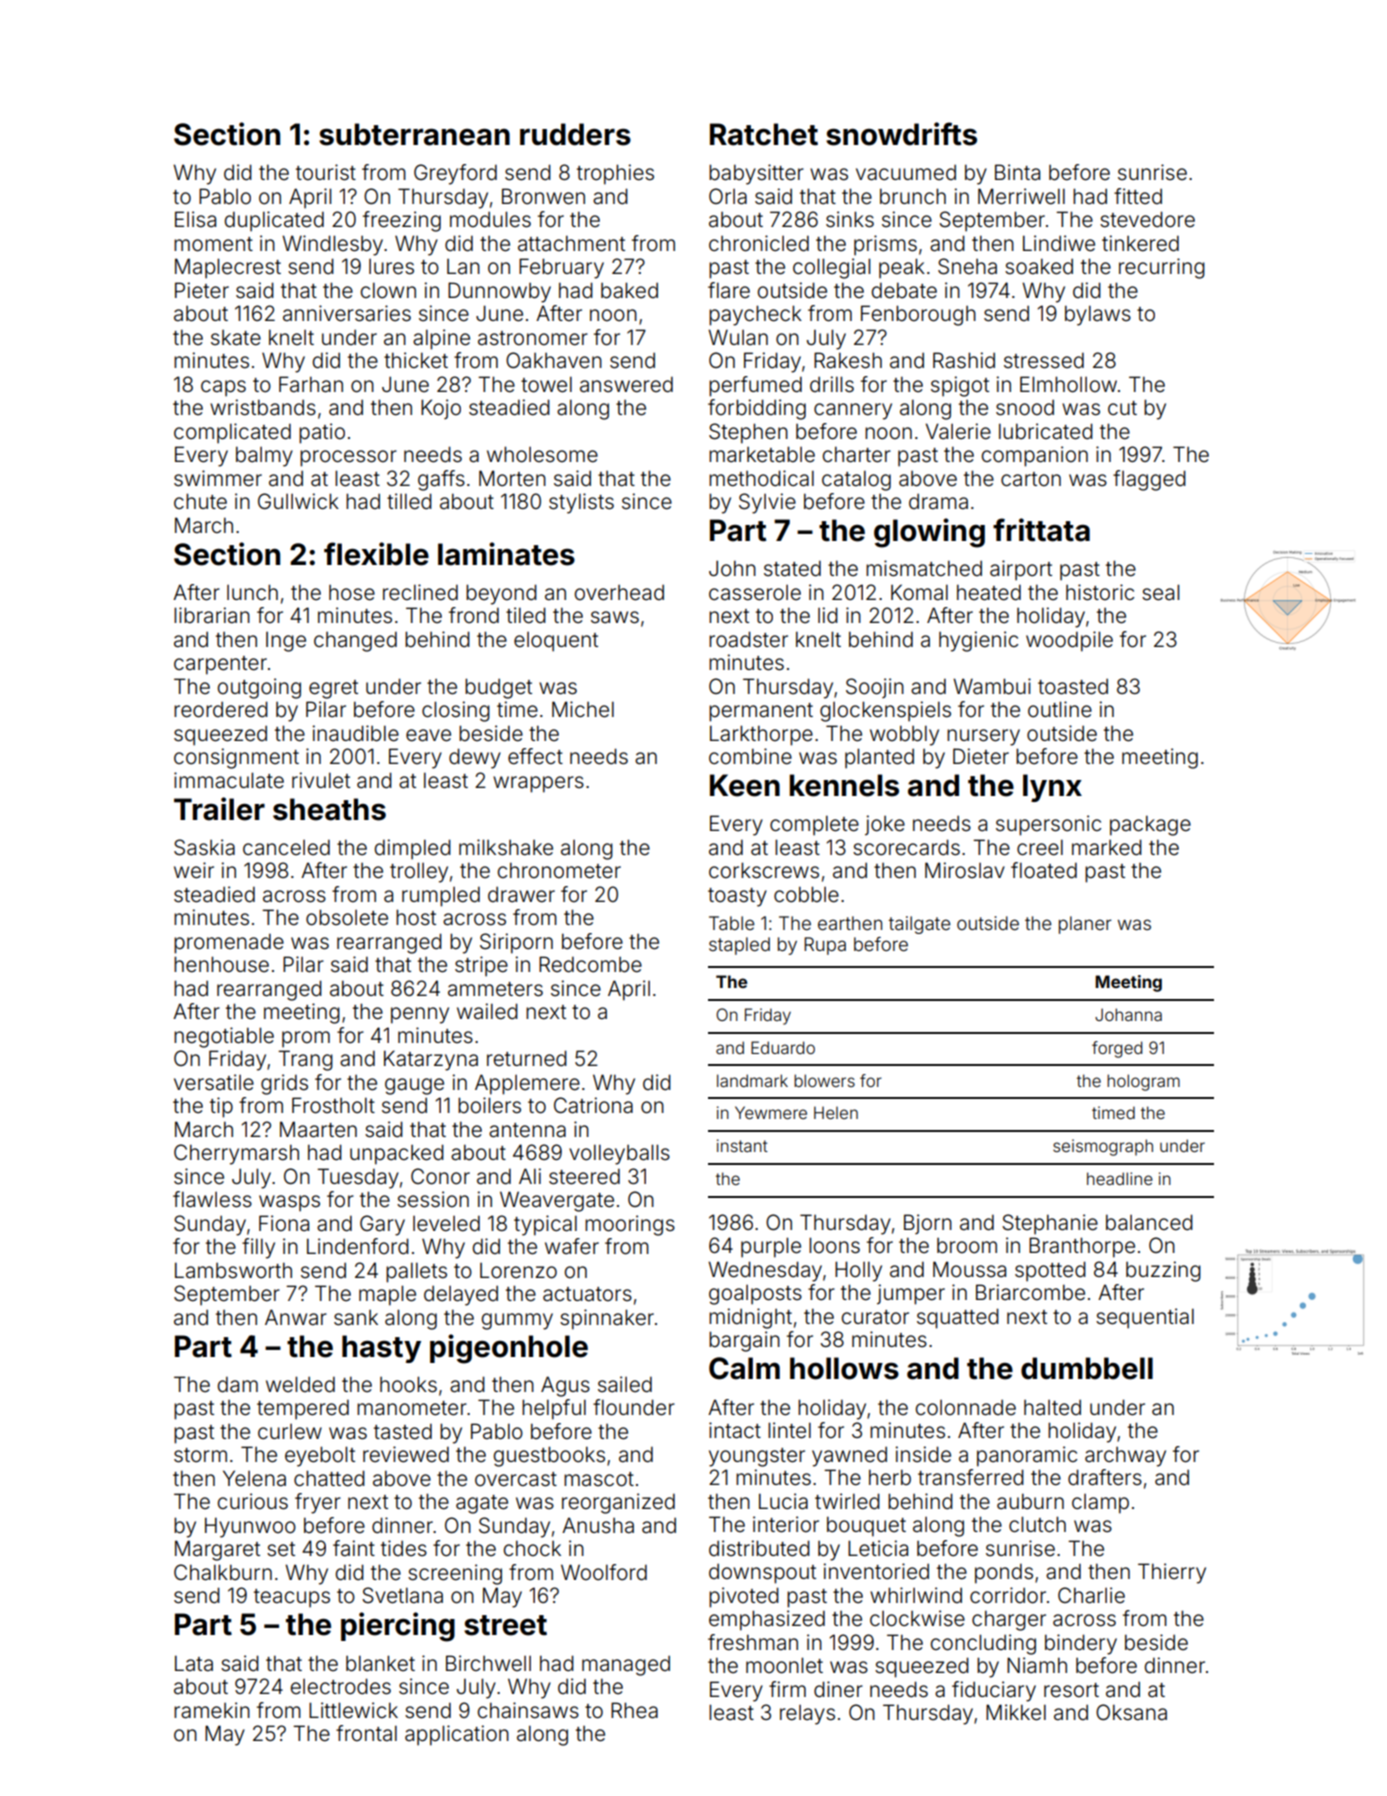 The height and width of the screenshot is (1796, 1387). I want to click on skate, so click(236, 338).
